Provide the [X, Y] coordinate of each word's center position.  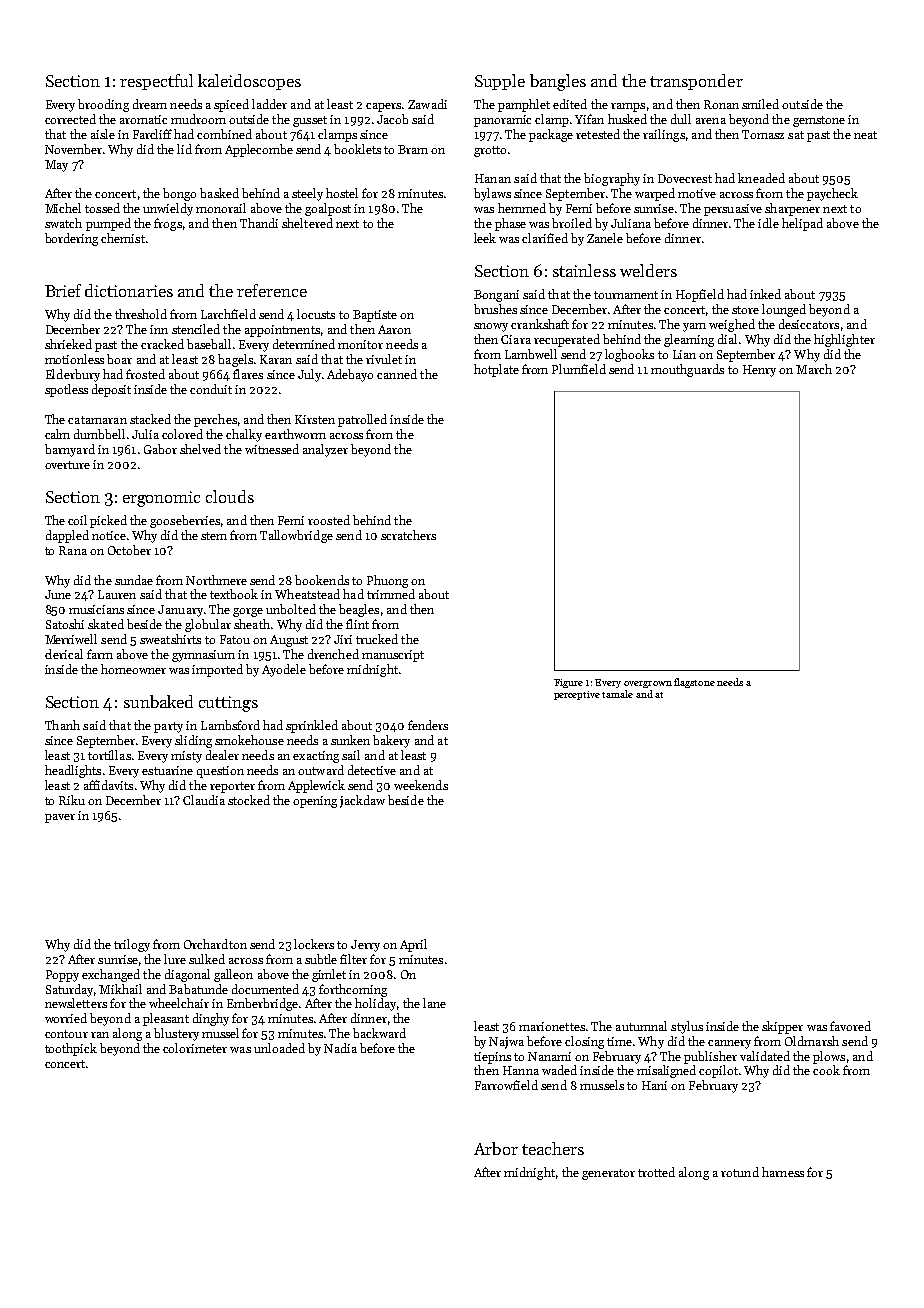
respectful [156, 82]
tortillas [109, 755]
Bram [413, 149]
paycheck [832, 194]
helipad [802, 224]
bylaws [492, 194]
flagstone [694, 683]
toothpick [71, 1049]
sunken [350, 740]
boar [119, 359]
